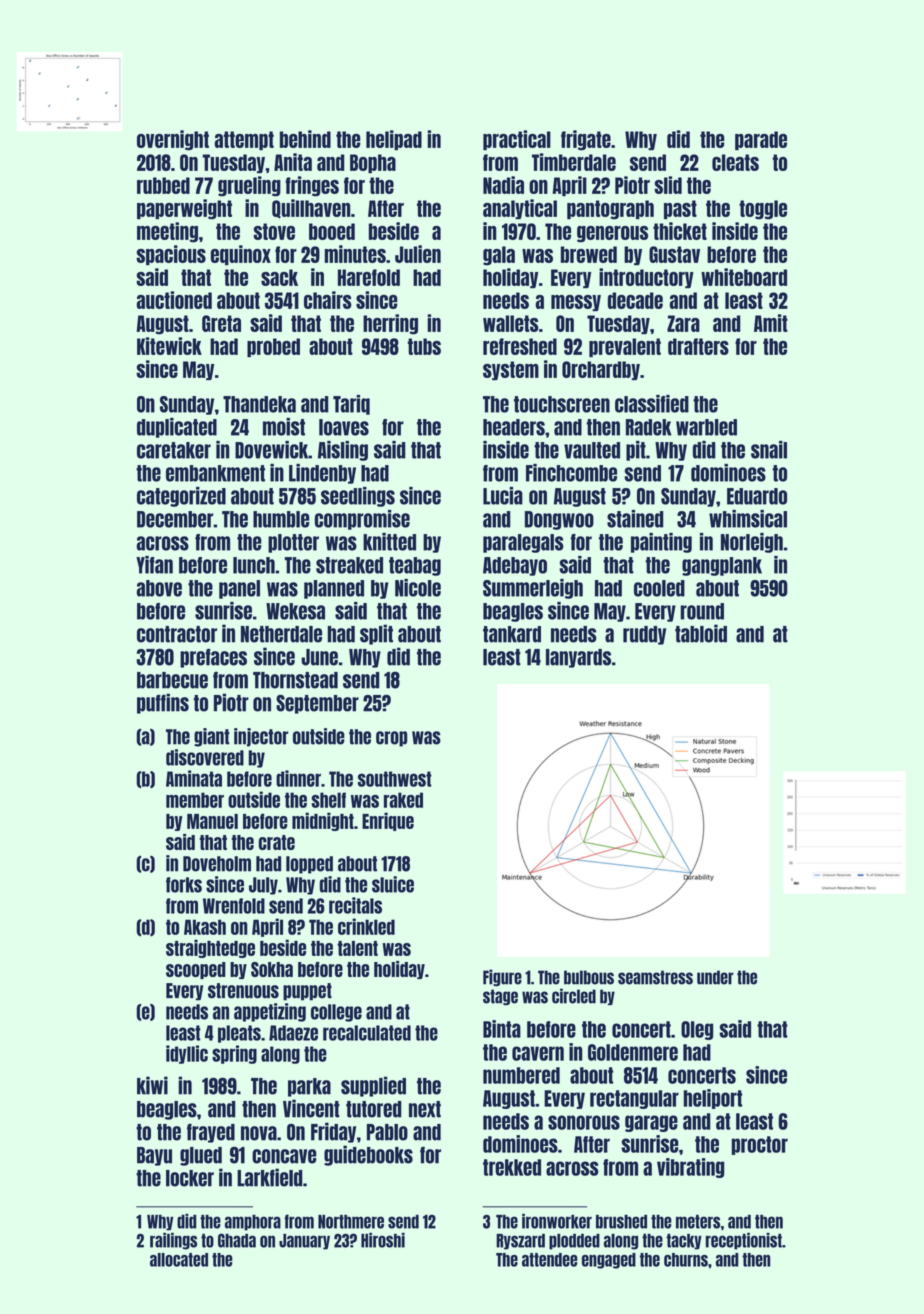 This page has height=1314, width=924. What do you see at coordinates (520, 209) in the page?
I see `analytical` at bounding box center [520, 209].
